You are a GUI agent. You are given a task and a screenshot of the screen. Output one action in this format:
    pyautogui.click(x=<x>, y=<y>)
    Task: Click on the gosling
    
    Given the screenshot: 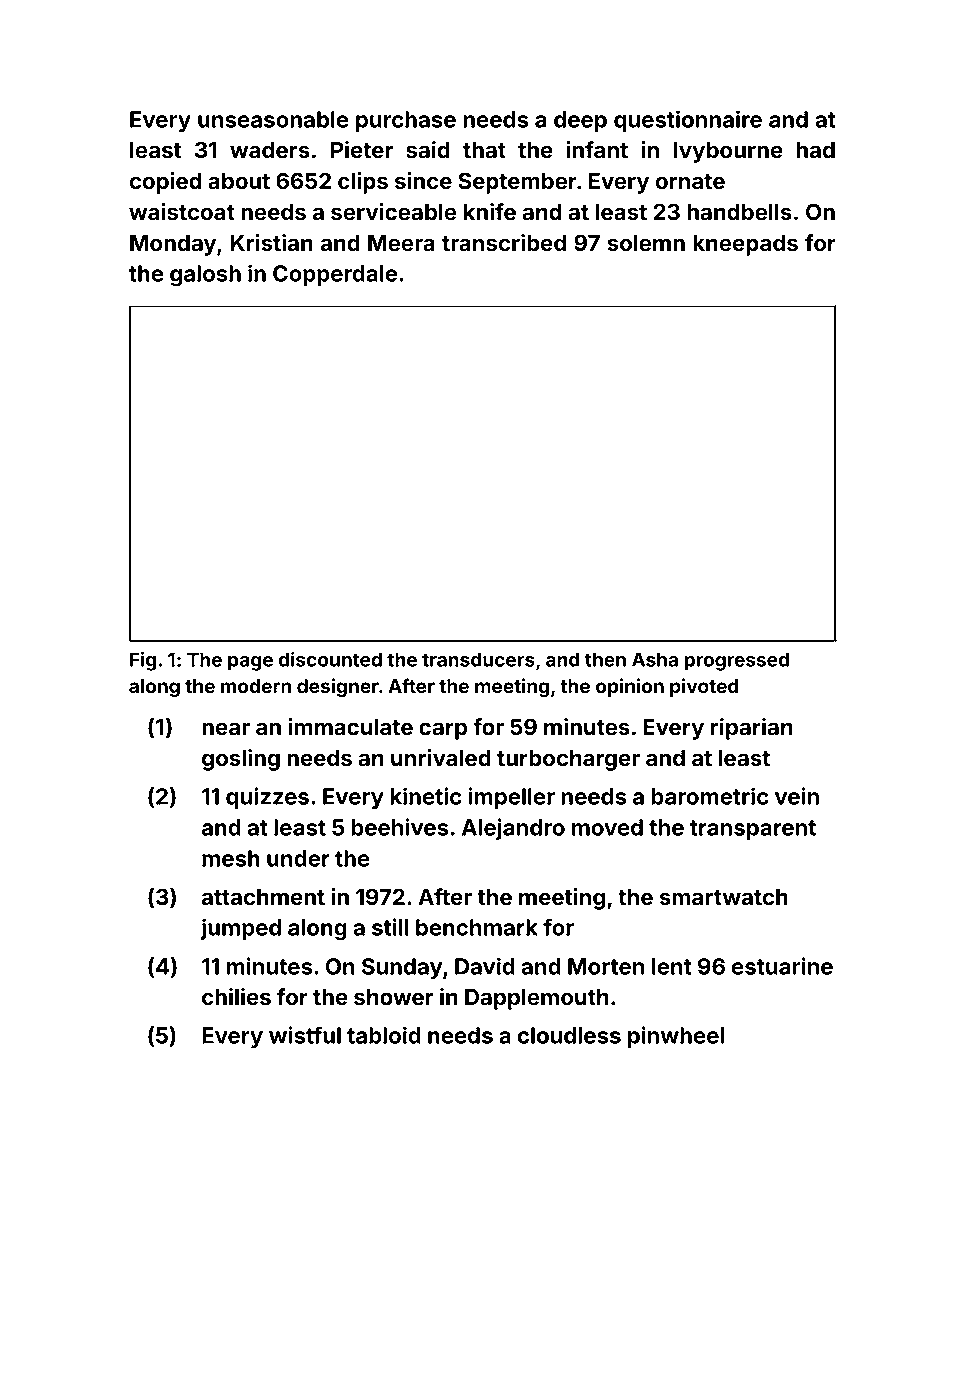 What is the action you would take?
    pyautogui.click(x=241, y=760)
